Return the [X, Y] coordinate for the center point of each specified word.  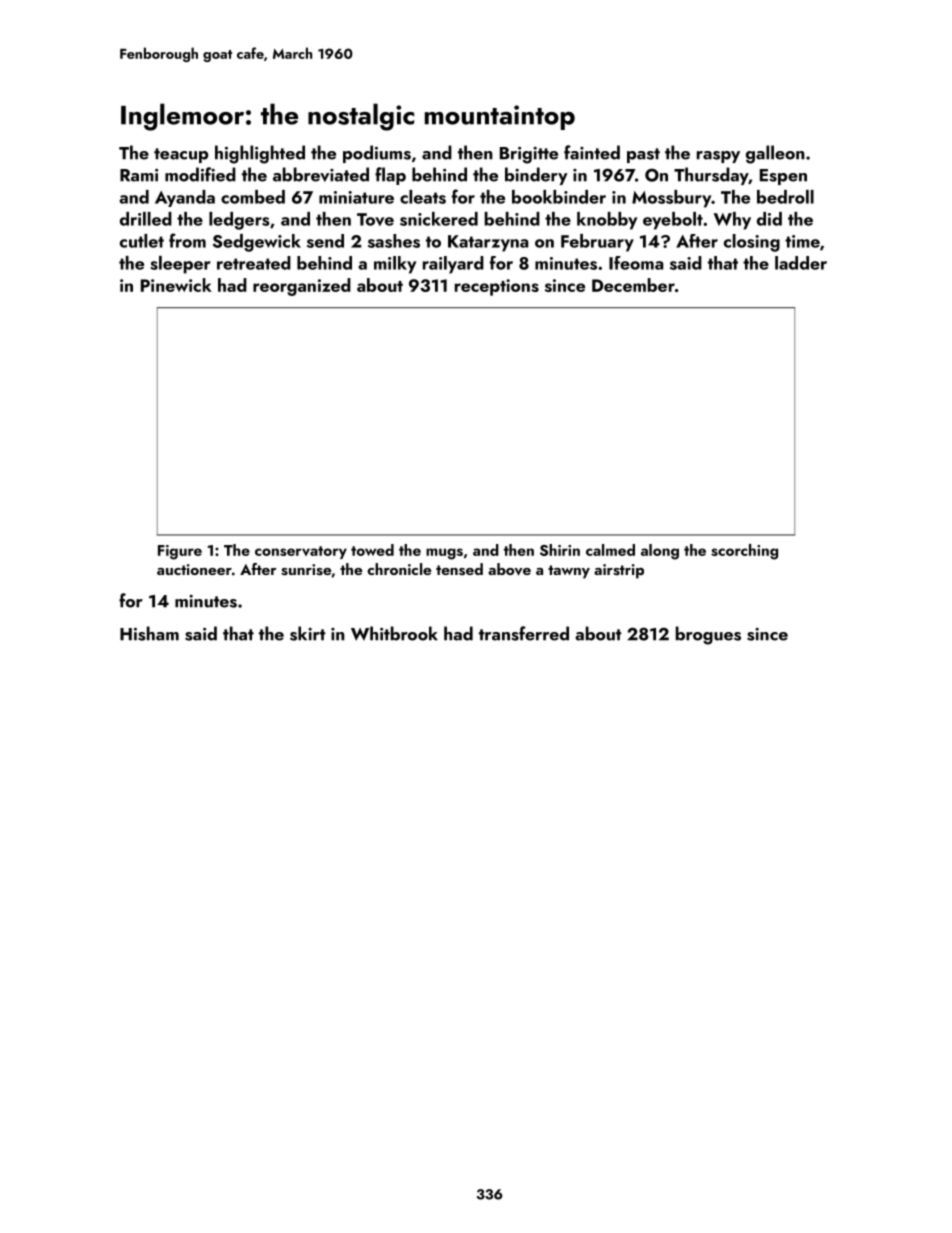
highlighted [260, 154]
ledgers [239, 221]
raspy [718, 157]
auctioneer [194, 569]
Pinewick [176, 285]
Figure [180, 552]
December [633, 285]
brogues [708, 635]
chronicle [399, 569]
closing [752, 243]
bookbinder [559, 197]
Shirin [560, 550]
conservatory [301, 552]
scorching [744, 552]
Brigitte [529, 155]
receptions [497, 287]
